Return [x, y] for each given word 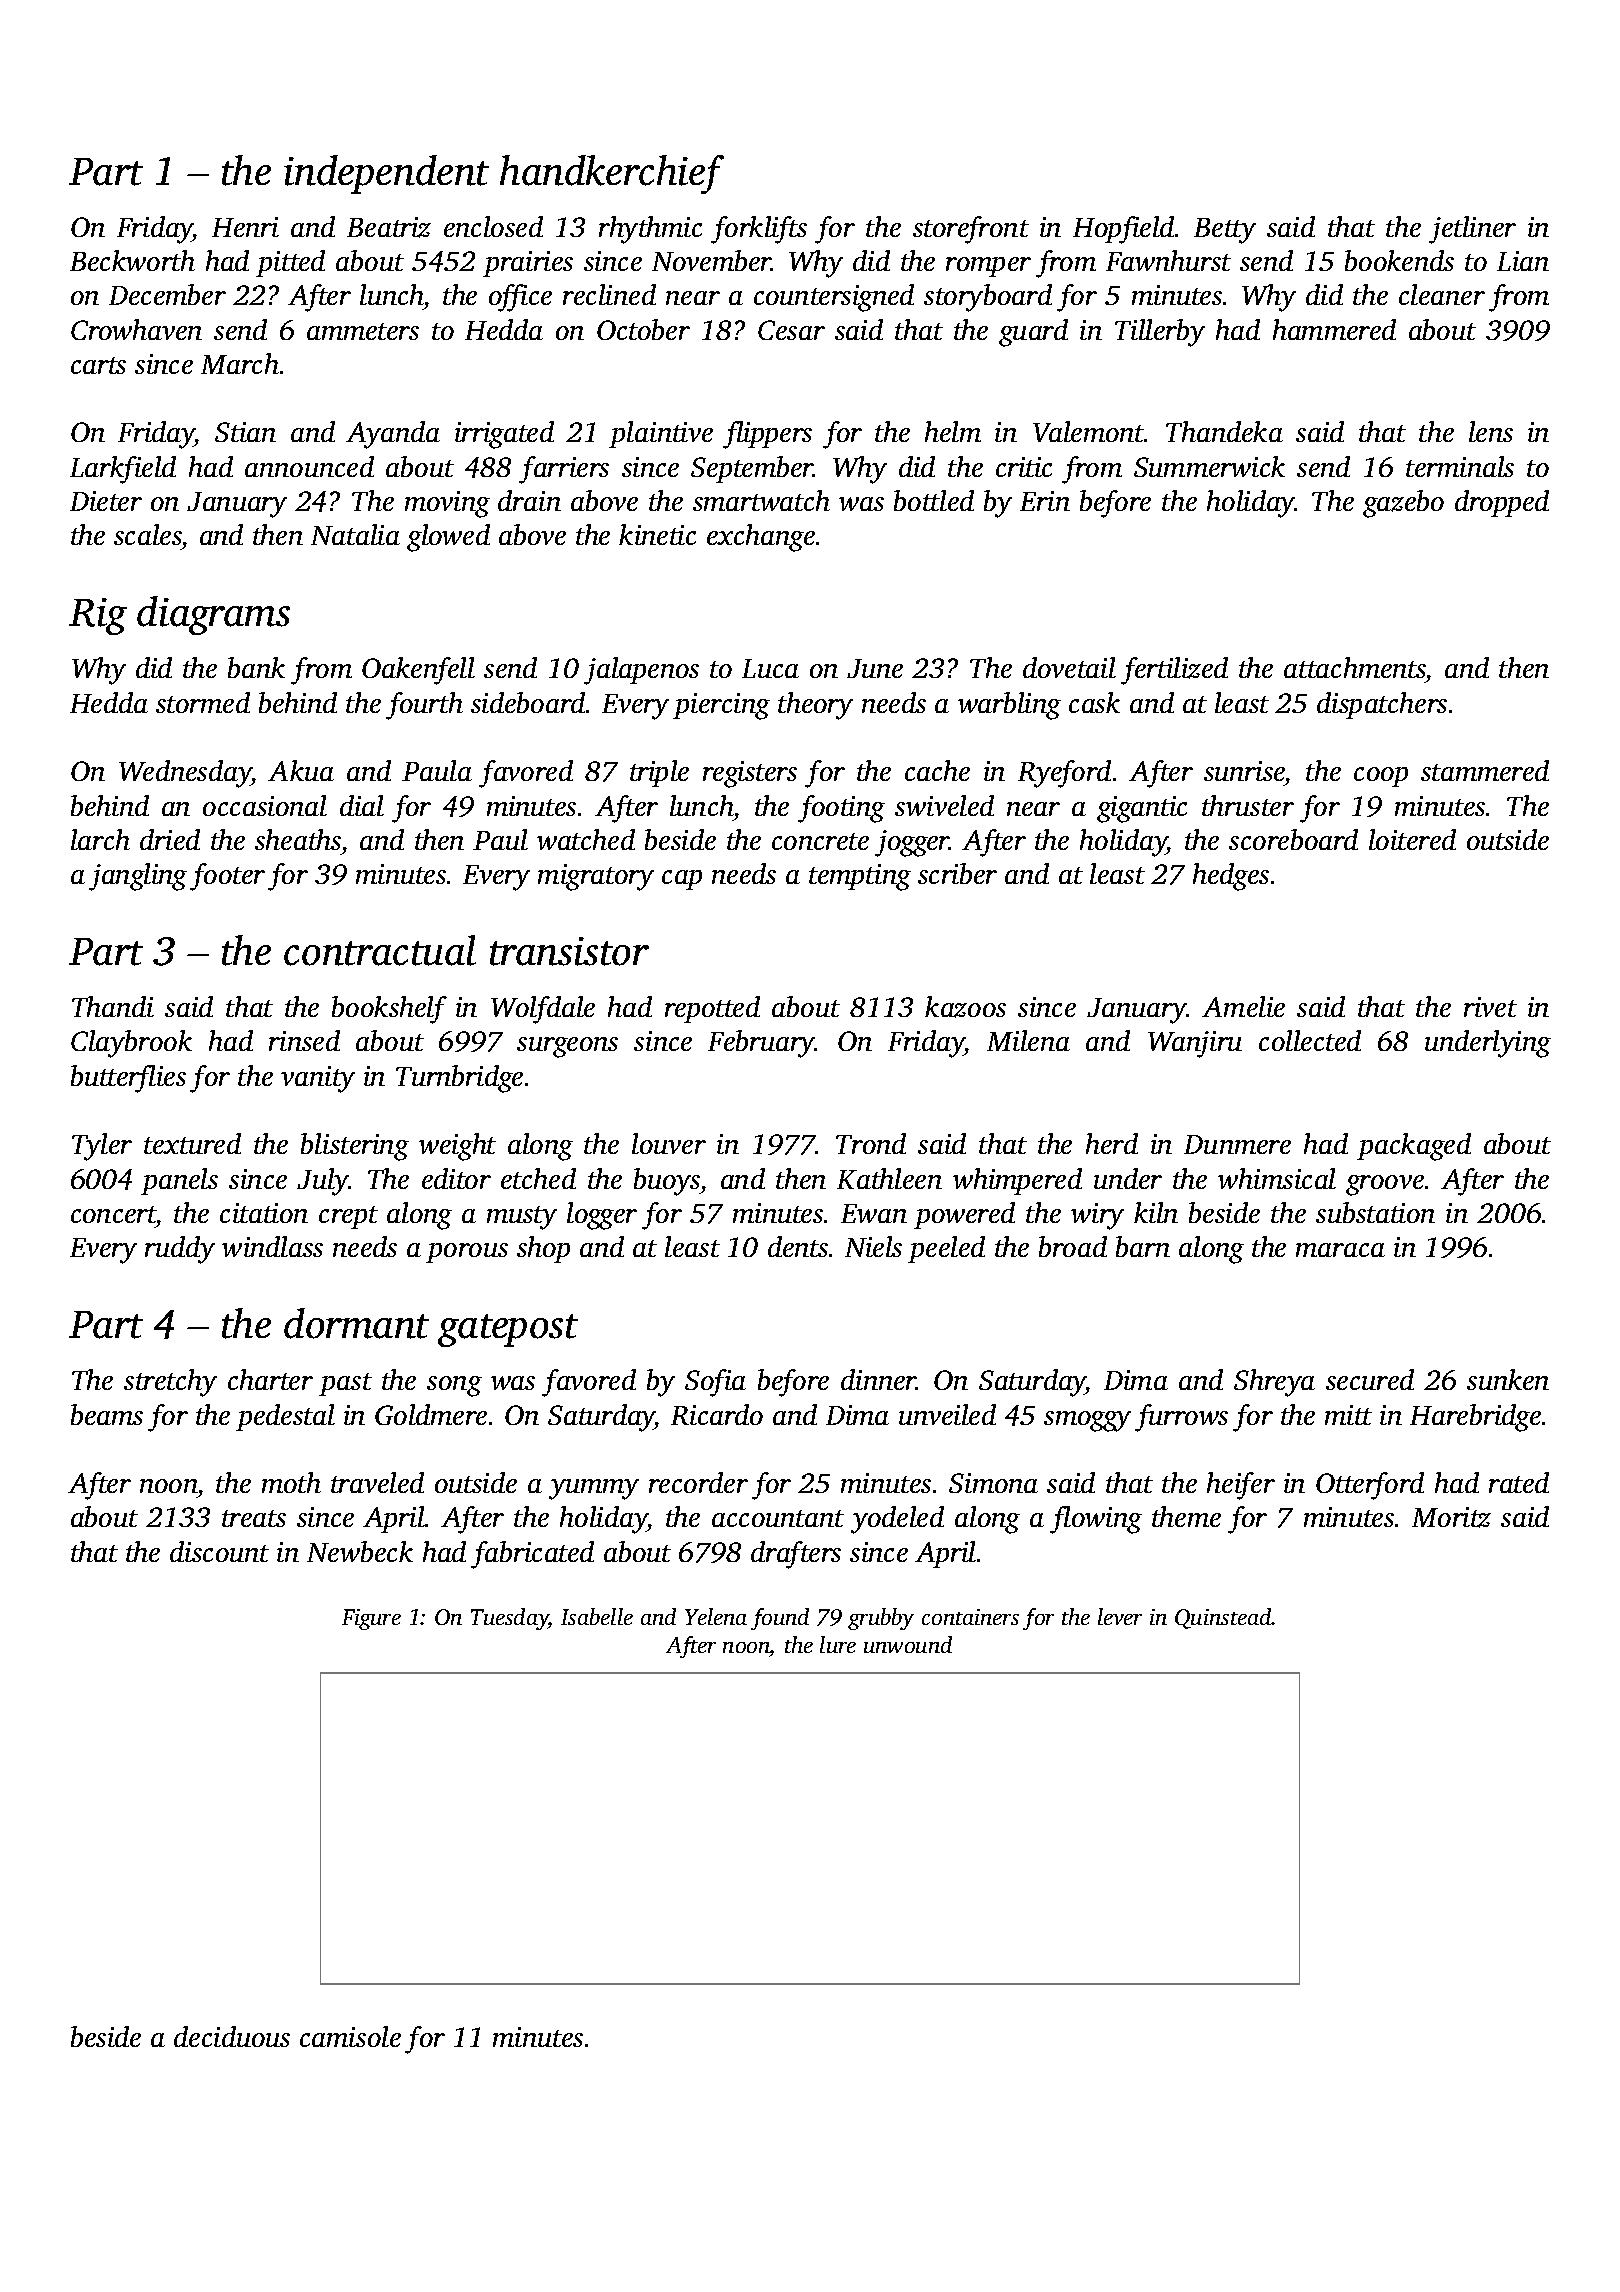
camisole [350, 2036]
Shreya [1274, 1383]
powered [964, 1215]
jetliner [1472, 230]
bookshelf [389, 1010]
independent [386, 174]
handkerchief [612, 174]
